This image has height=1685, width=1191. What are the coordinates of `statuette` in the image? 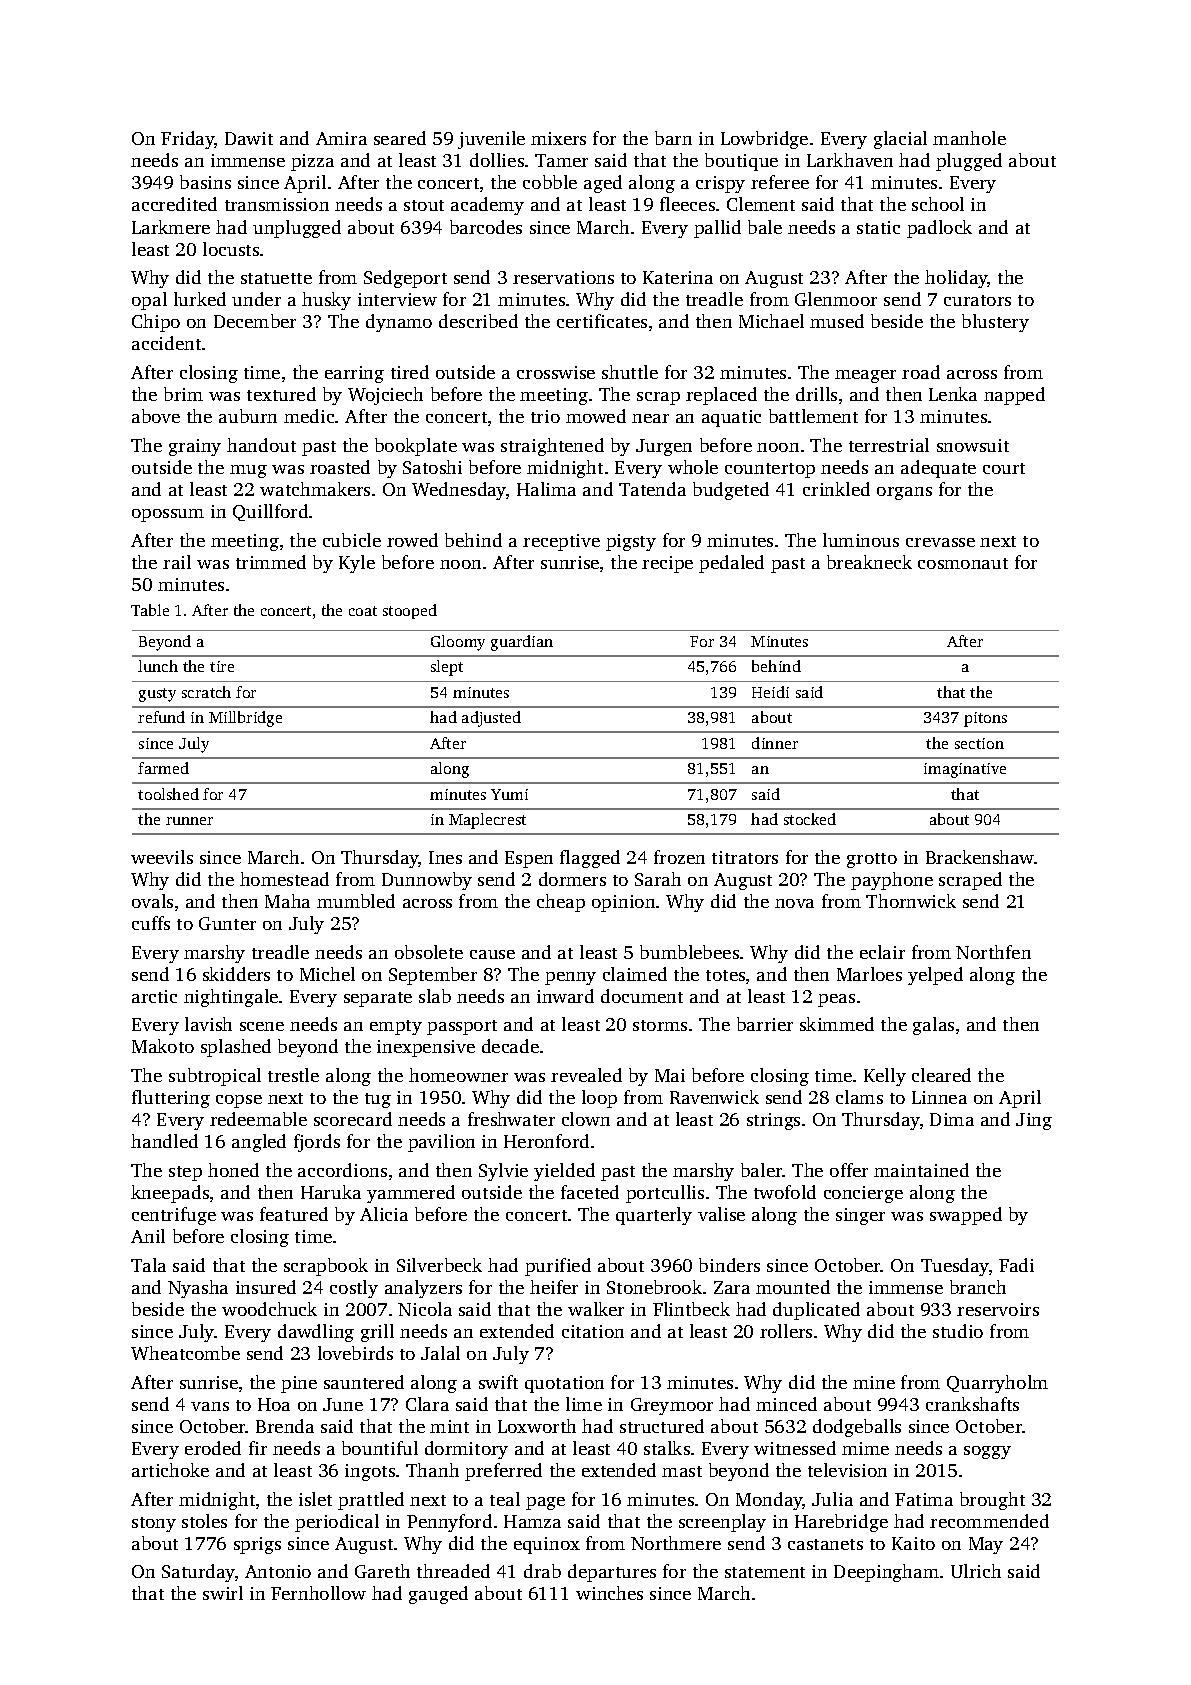 It's located at (276, 278).
